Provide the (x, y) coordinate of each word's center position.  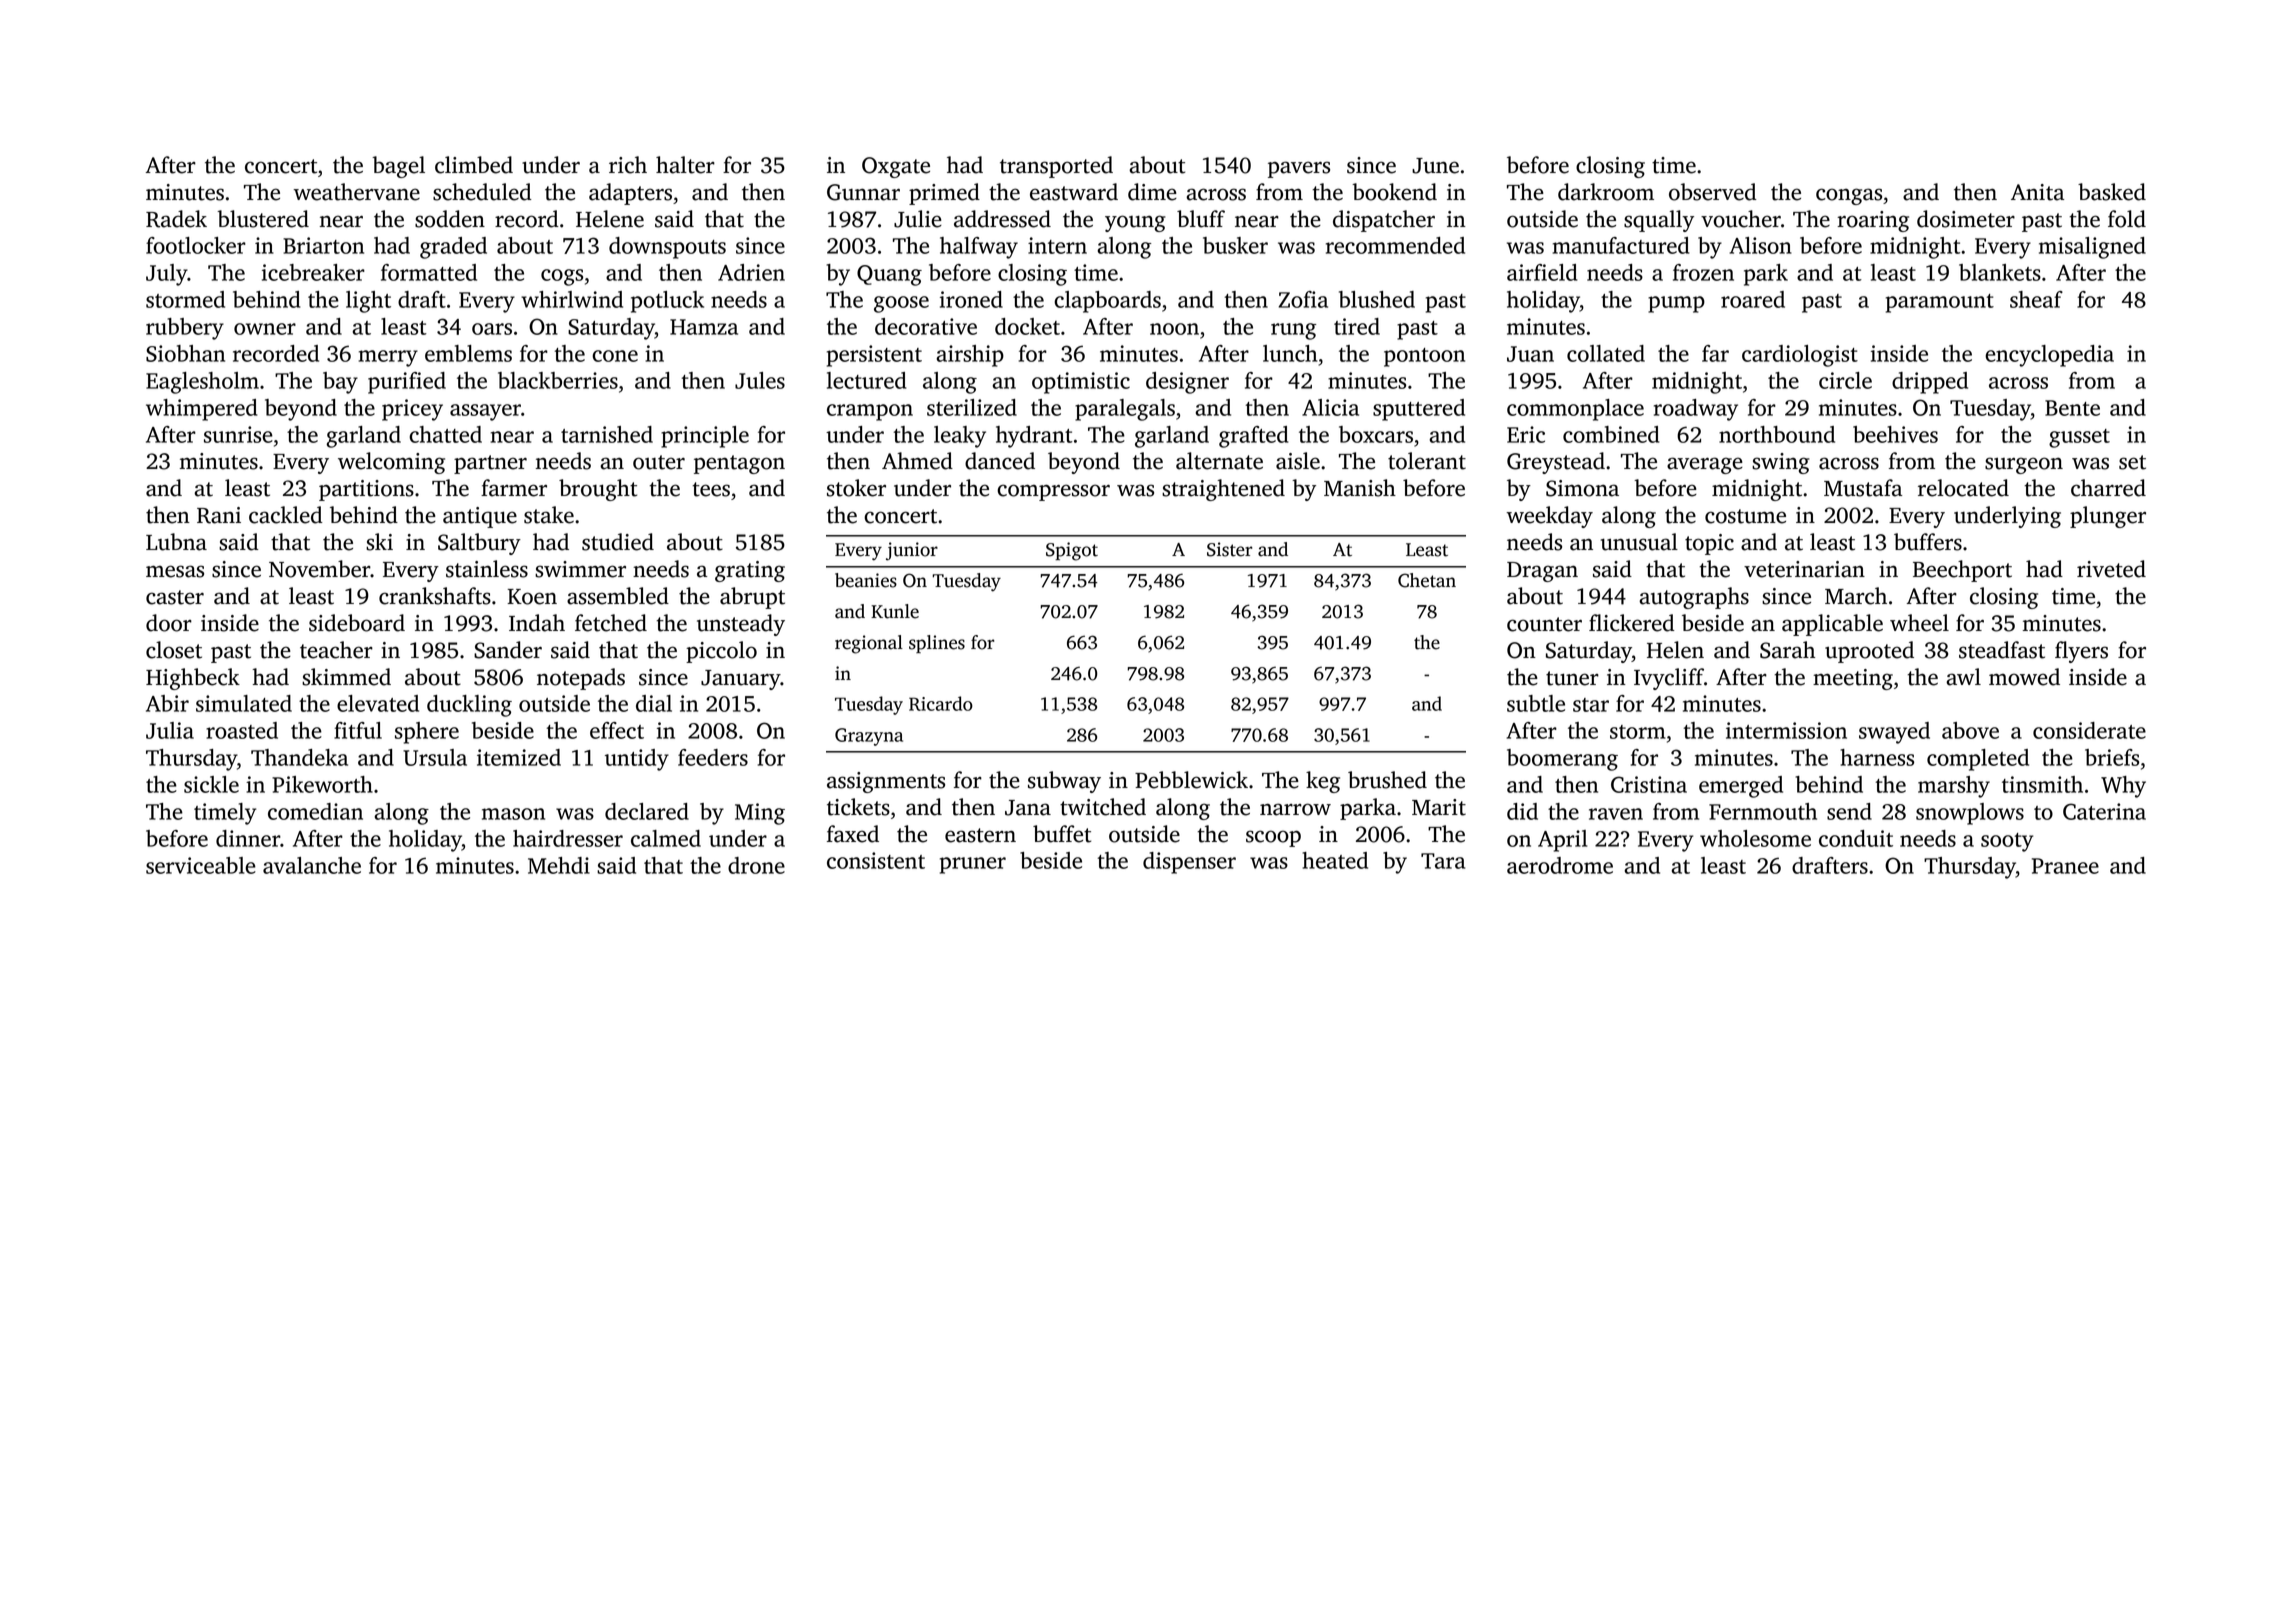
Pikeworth (322, 784)
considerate (2089, 730)
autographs (1694, 598)
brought (598, 490)
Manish (1360, 488)
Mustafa (1863, 488)
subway (1064, 782)
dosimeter (1966, 219)
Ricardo (941, 703)
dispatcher (1384, 221)
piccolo (721, 652)
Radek (176, 219)
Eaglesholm (202, 383)
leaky (960, 437)
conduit (1856, 838)
